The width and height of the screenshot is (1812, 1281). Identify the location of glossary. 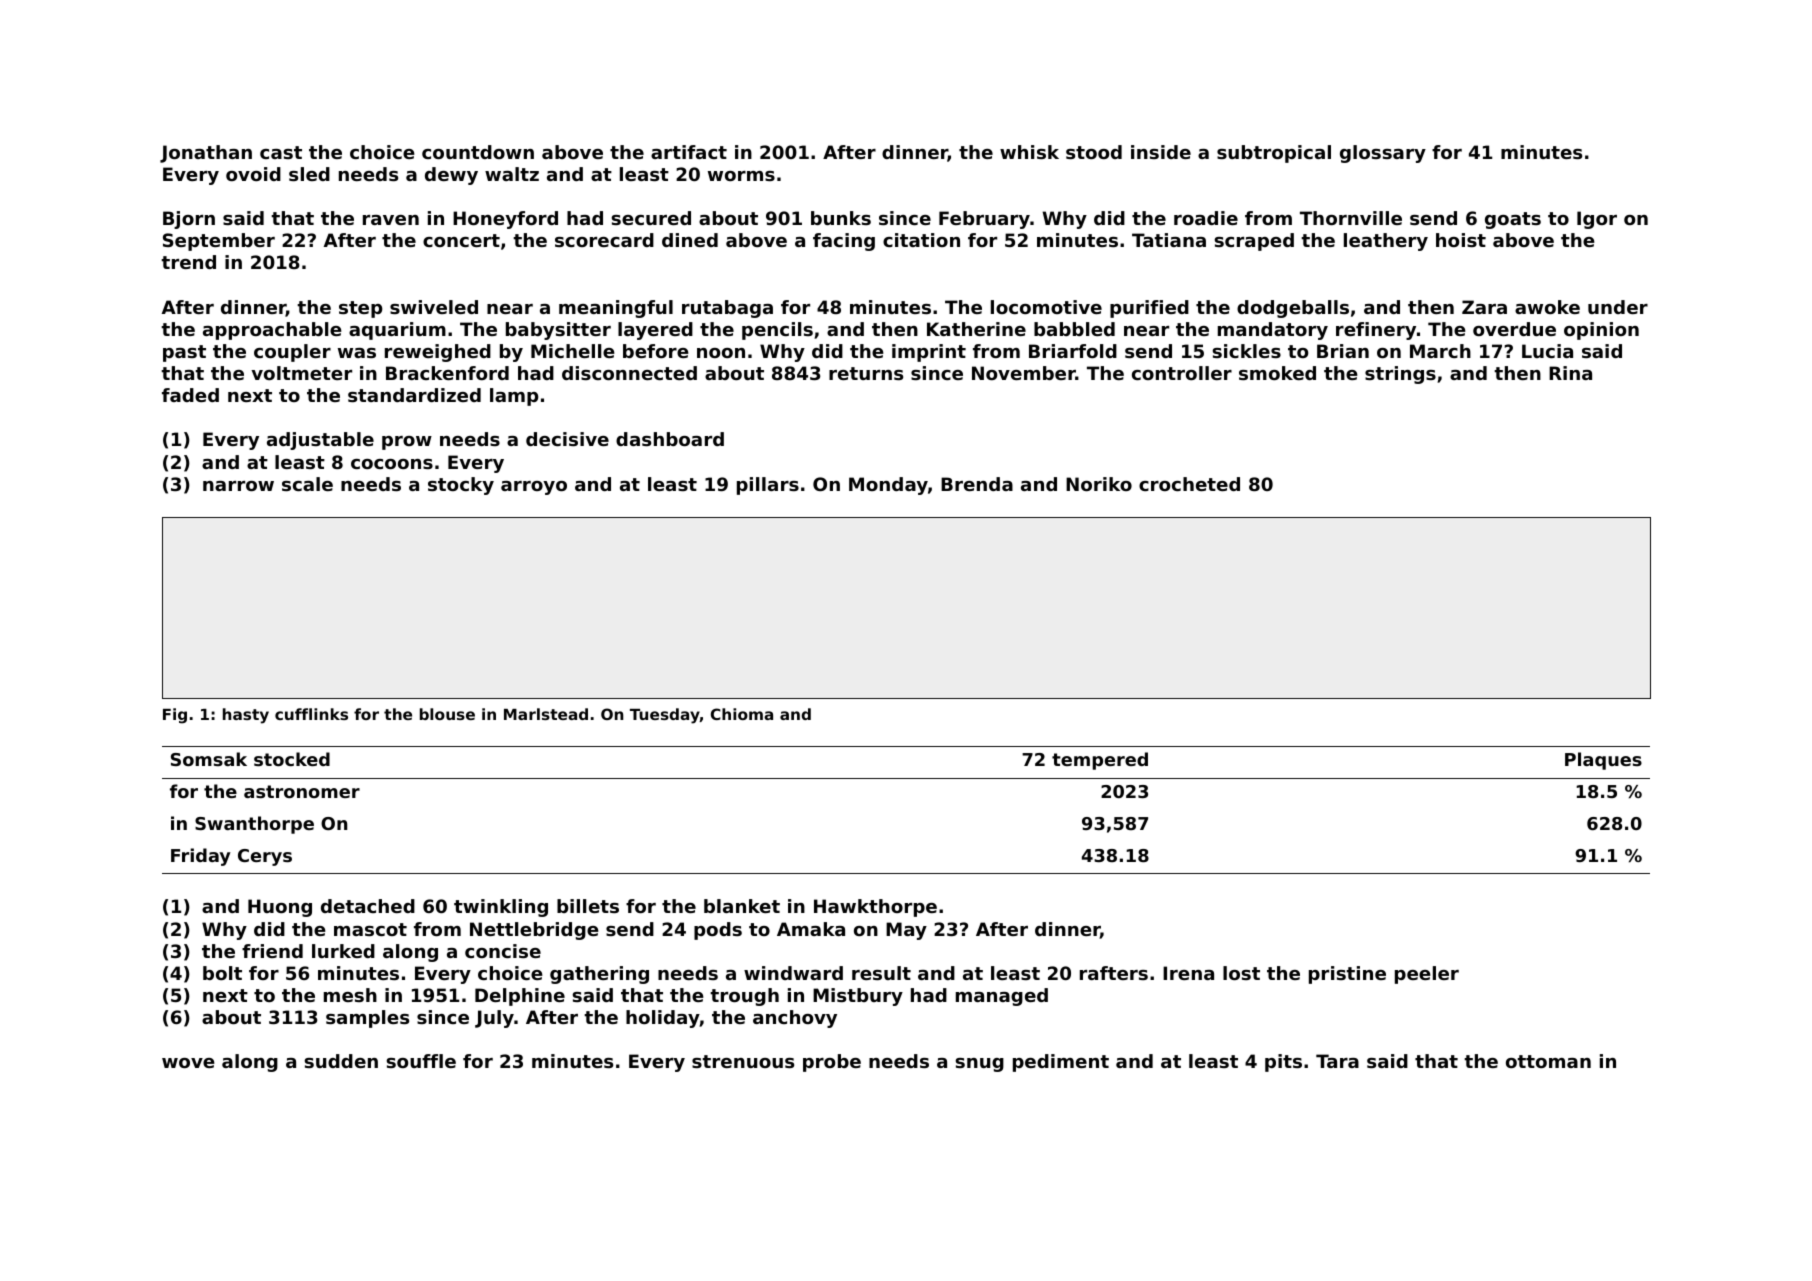
(1383, 154).
